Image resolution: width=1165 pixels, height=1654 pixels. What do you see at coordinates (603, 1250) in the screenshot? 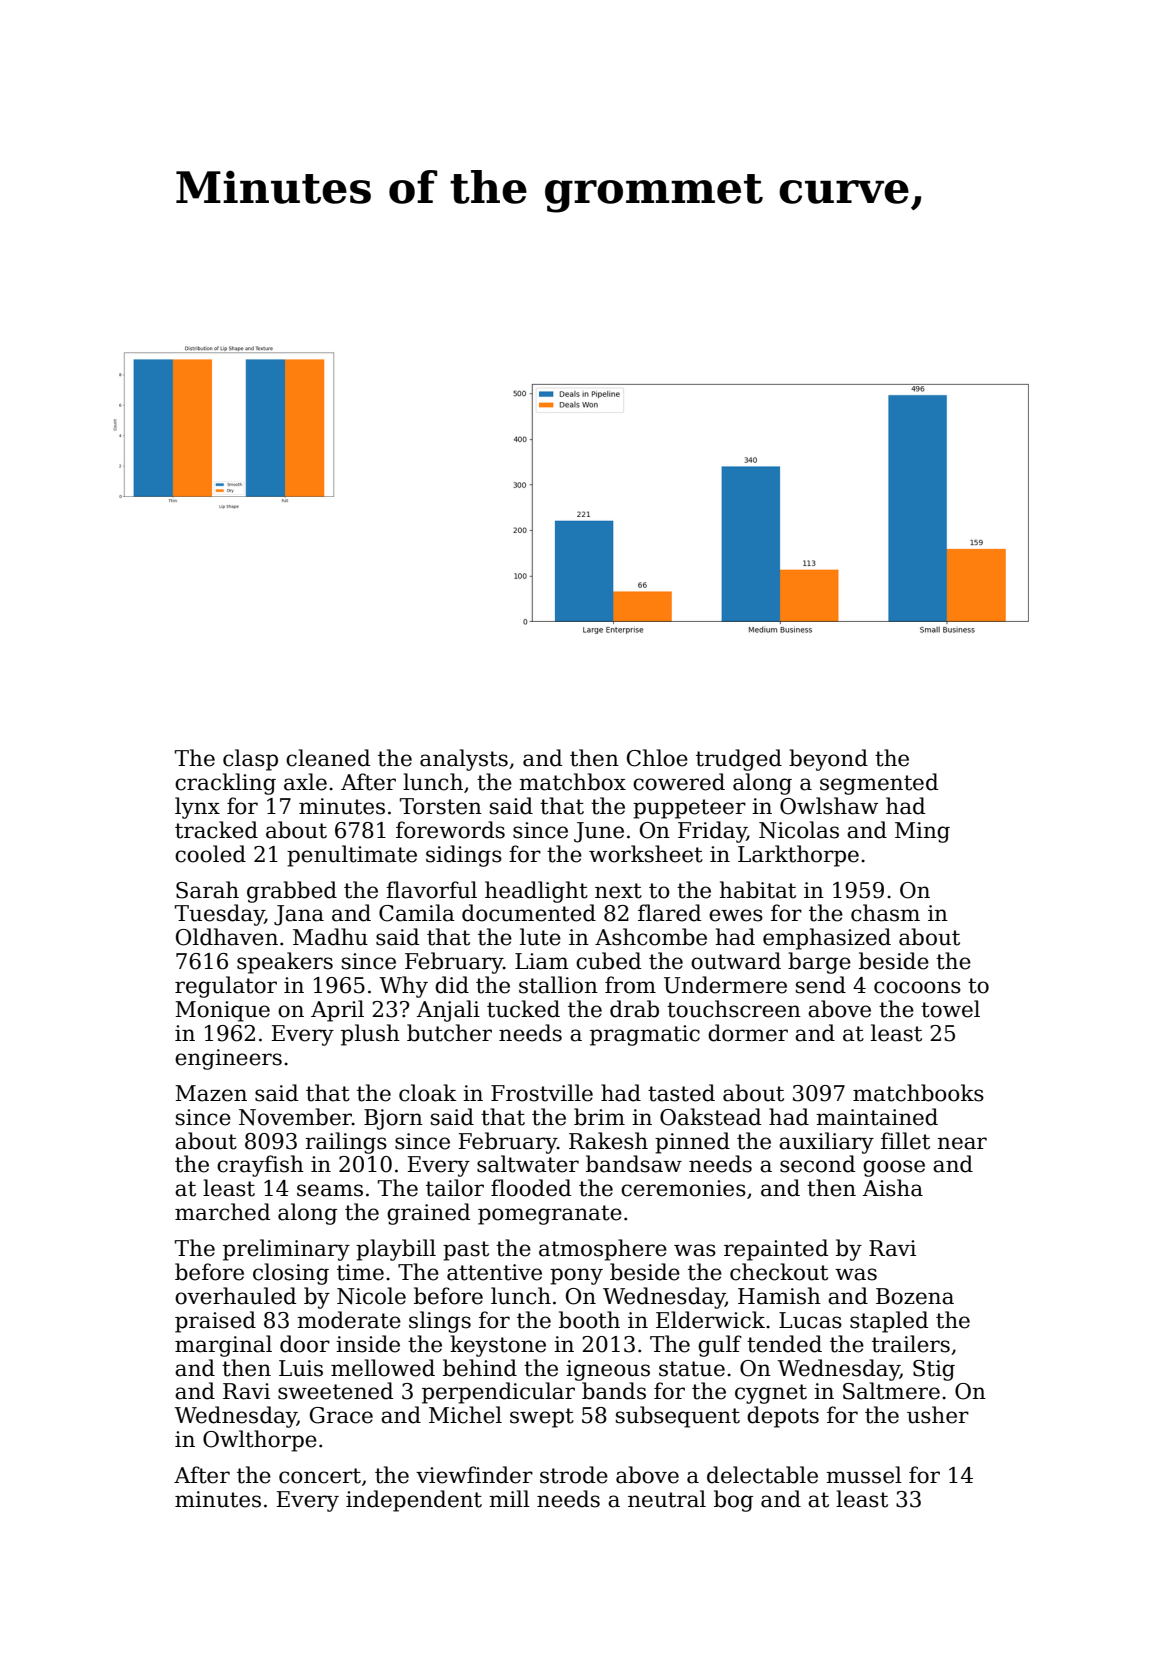
I see `atmosphere` at bounding box center [603, 1250].
